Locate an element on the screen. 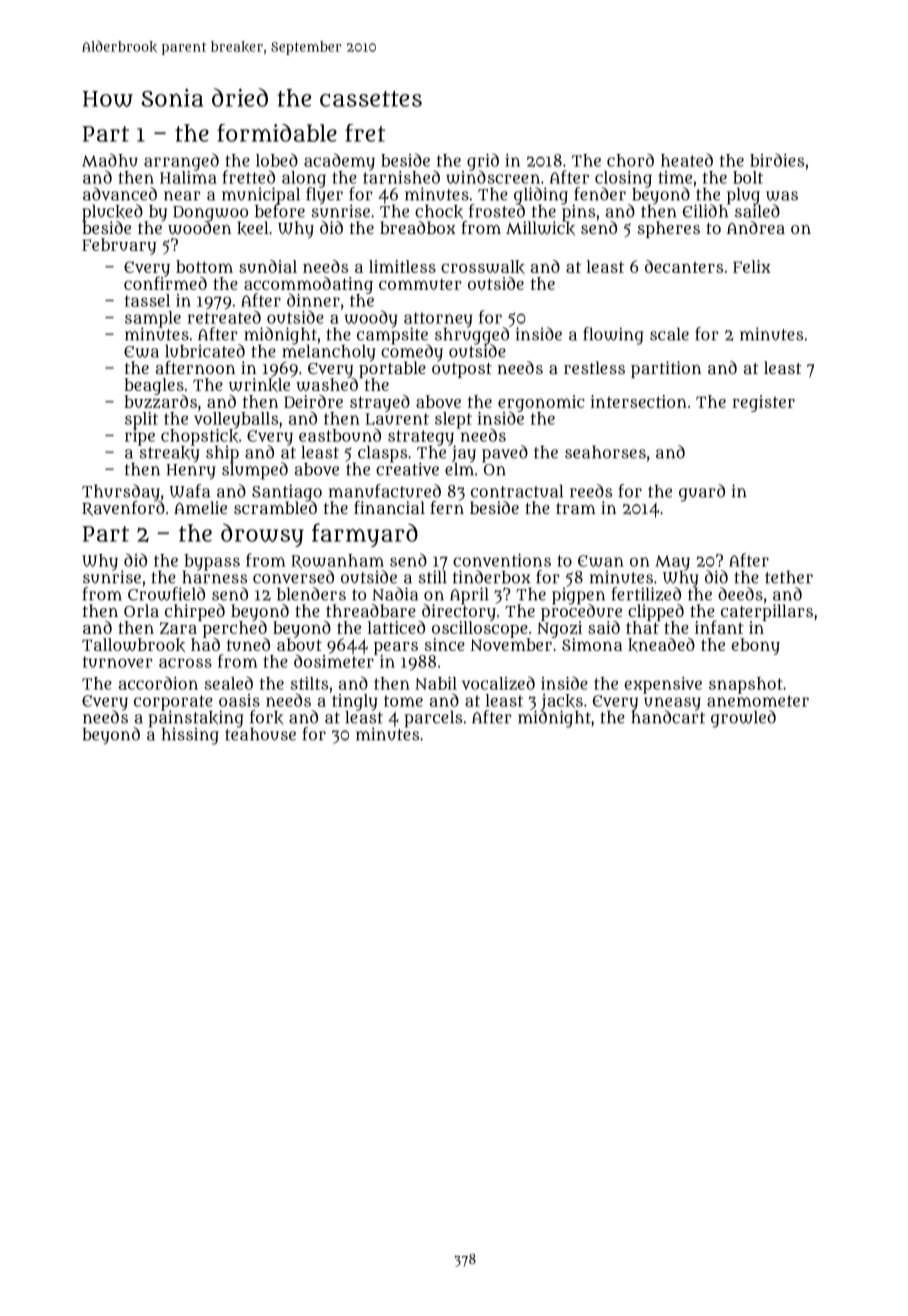  breadbox is located at coordinates (418, 227).
